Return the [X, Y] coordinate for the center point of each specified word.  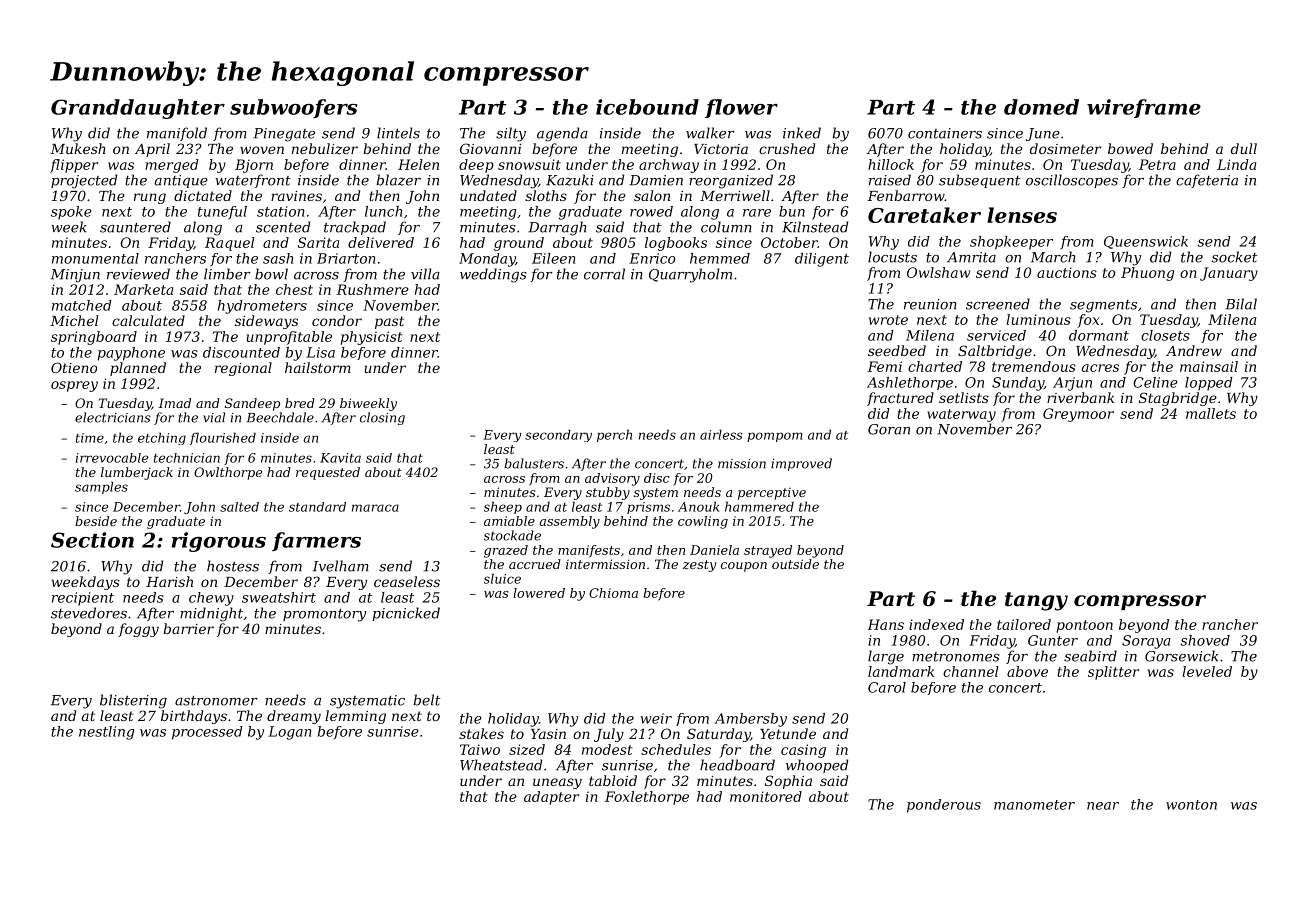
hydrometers [262, 307]
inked [802, 133]
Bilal [1241, 304]
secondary [558, 435]
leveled [1207, 671]
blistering [133, 701]
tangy [1036, 601]
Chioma [613, 593]
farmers [316, 541]
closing [382, 418]
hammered [759, 506]
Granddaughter [138, 109]
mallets [1211, 413]
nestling [106, 733]
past [389, 322]
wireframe [1144, 108]
